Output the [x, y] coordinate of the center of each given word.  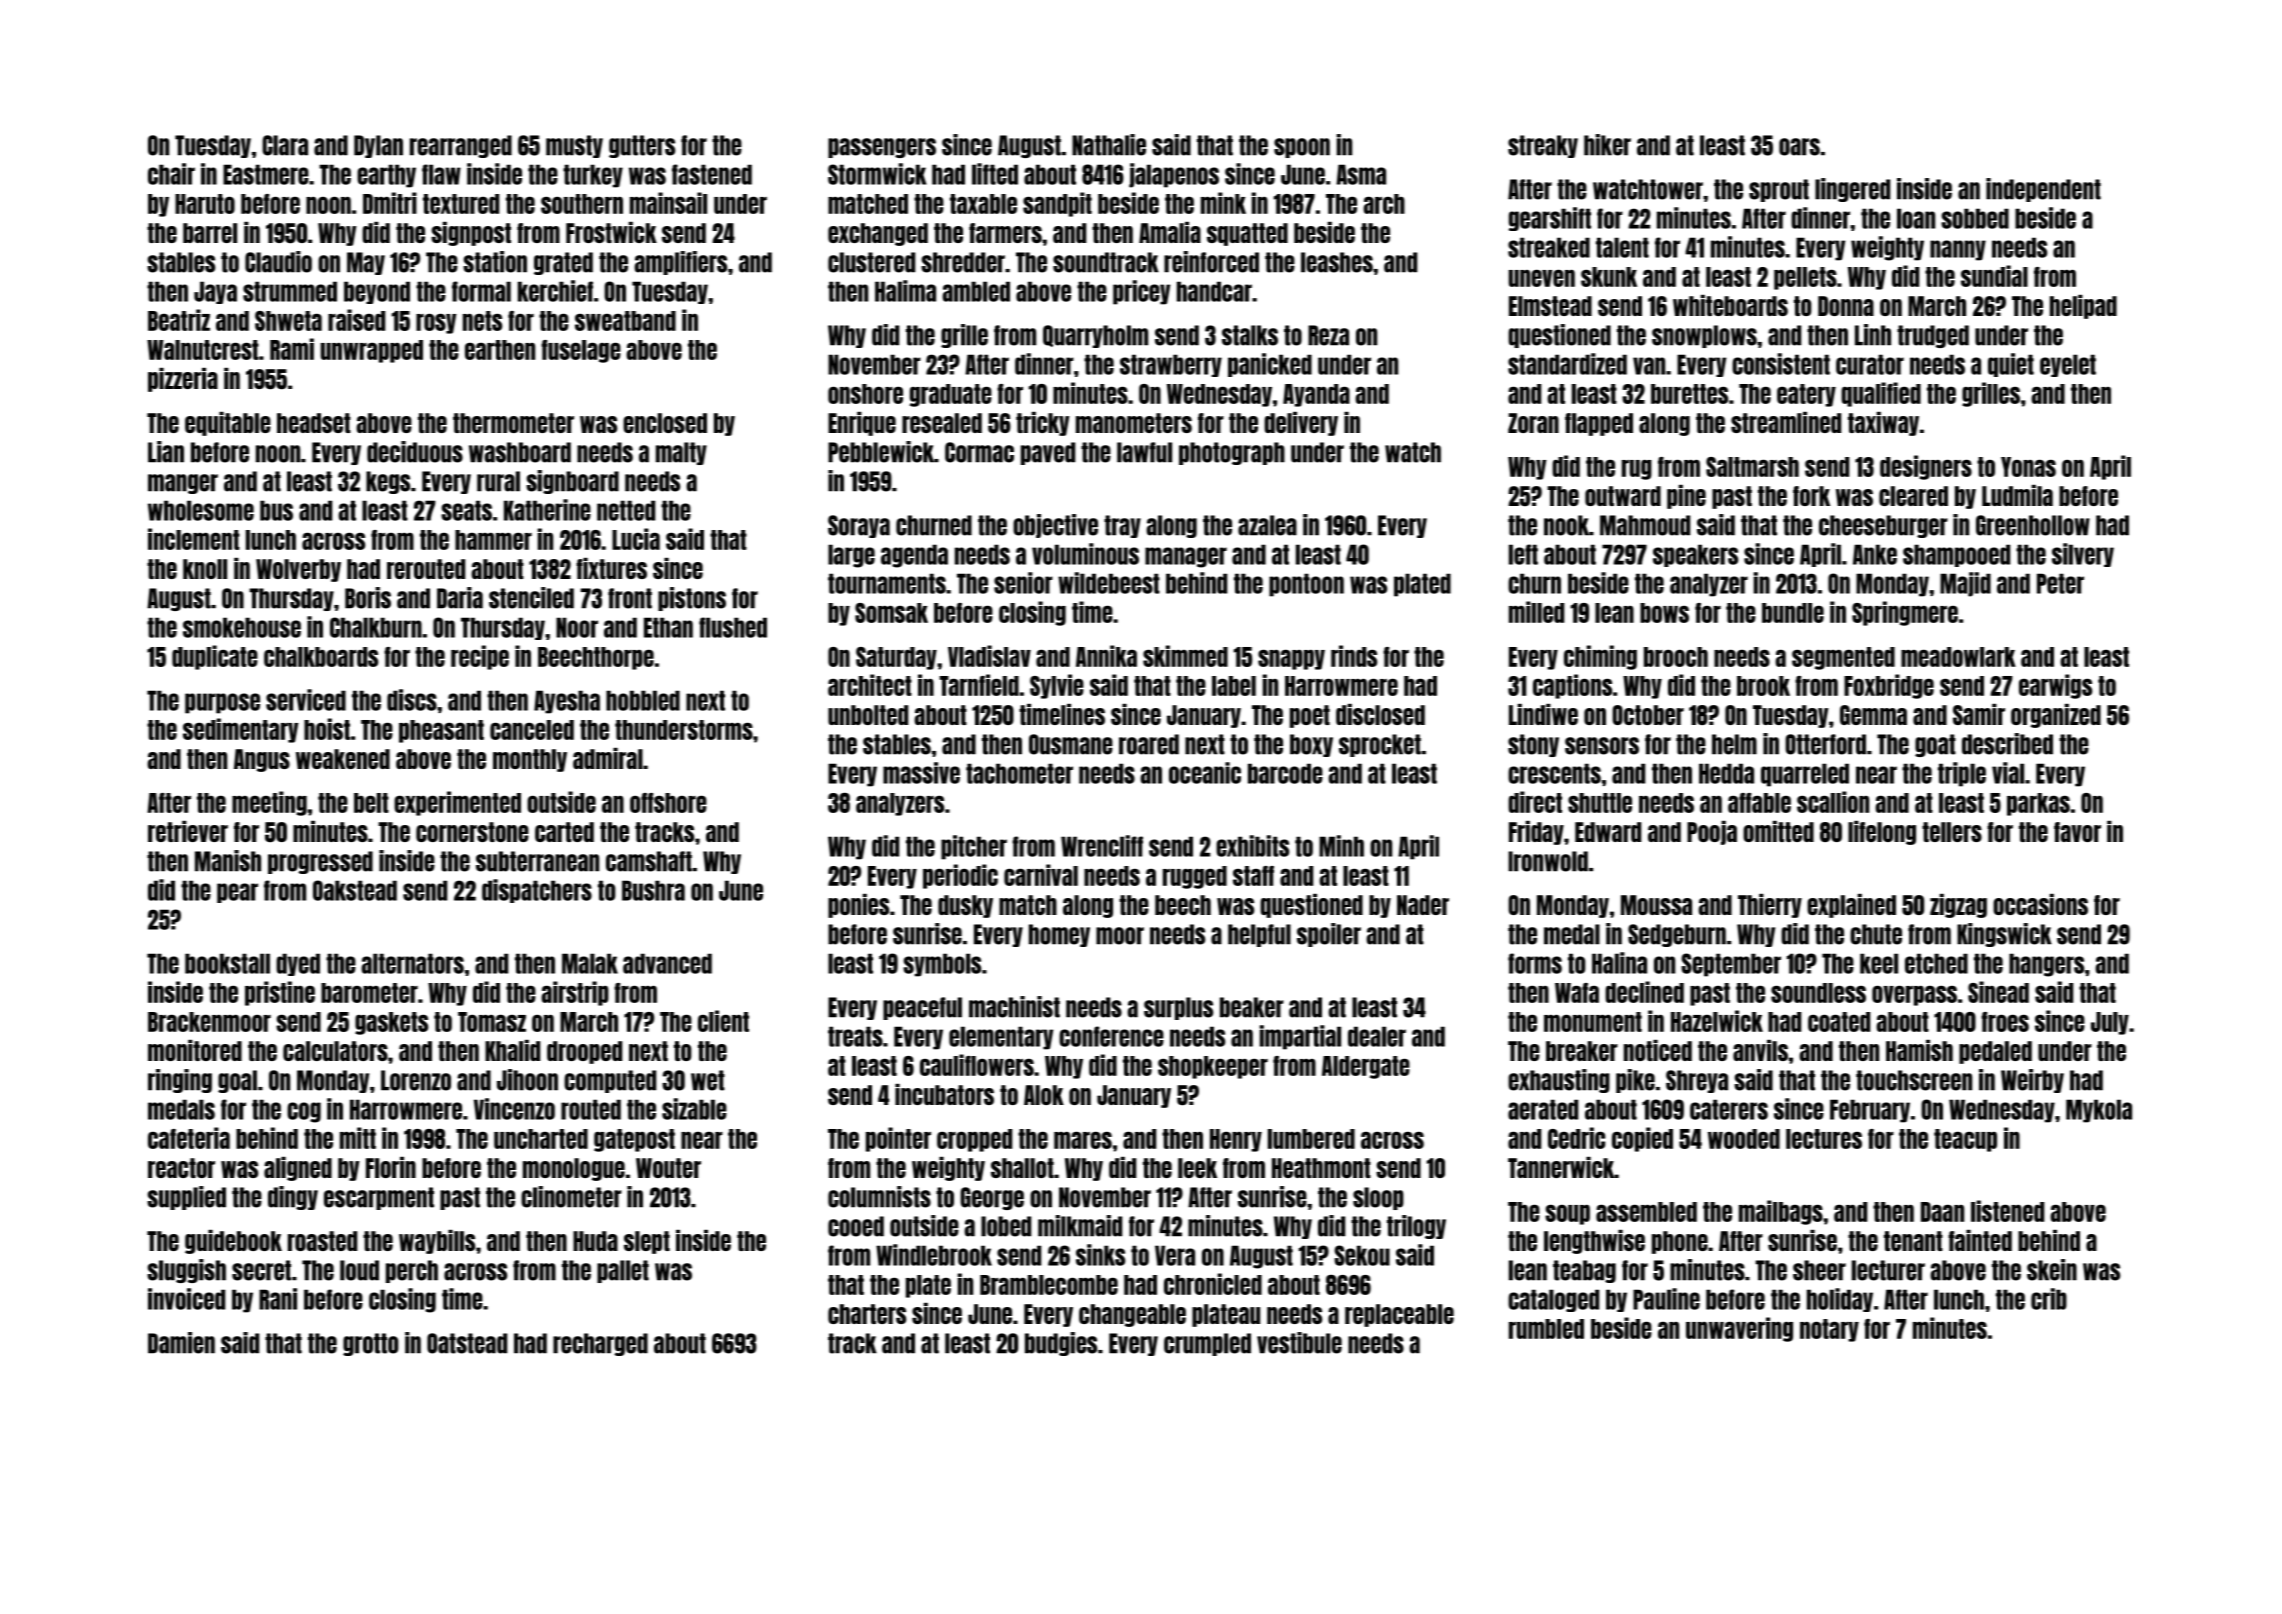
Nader [1423, 905]
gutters [642, 146]
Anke [1875, 554]
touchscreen [1914, 1080]
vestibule [1299, 1343]
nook [1566, 525]
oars [1799, 147]
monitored [195, 1050]
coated [1839, 1022]
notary [1829, 1330]
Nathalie [1109, 145]
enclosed [665, 423]
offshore [668, 803]
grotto [371, 1344]
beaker [1252, 1007]
